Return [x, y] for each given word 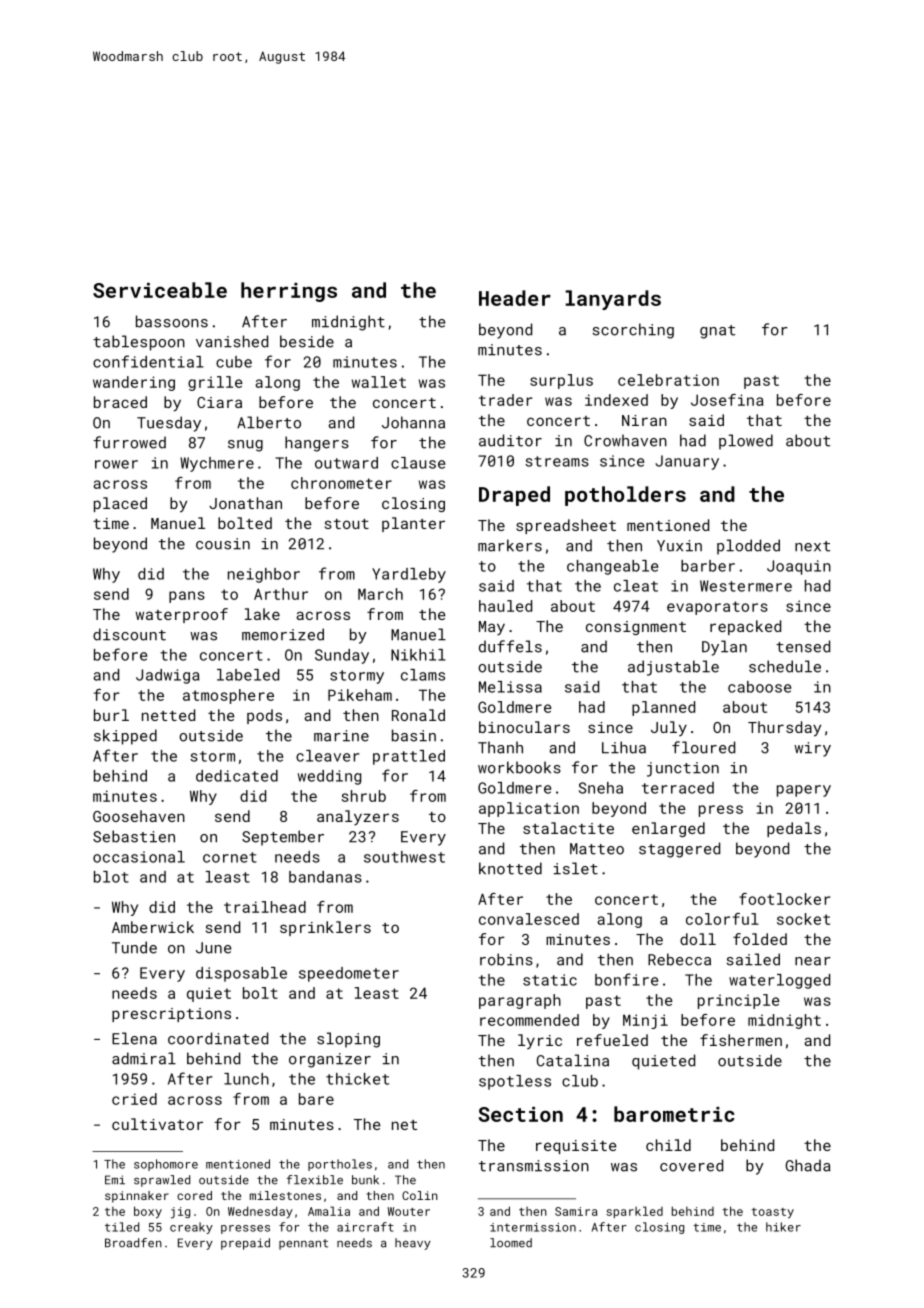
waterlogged [779, 981]
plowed [746, 442]
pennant [303, 1244]
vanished [232, 341]
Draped [514, 496]
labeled [248, 675]
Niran [644, 420]
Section [520, 1114]
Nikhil [418, 655]
